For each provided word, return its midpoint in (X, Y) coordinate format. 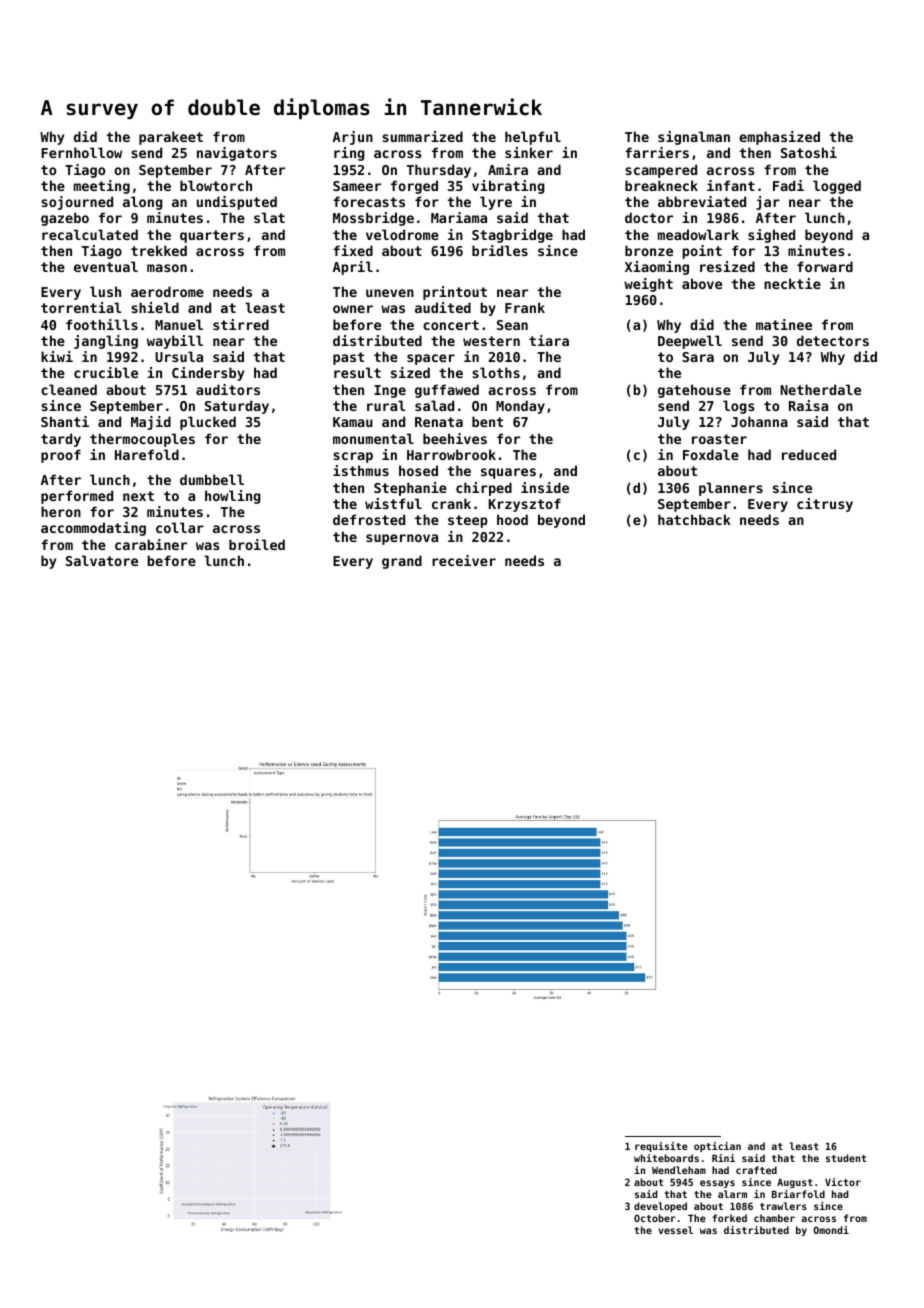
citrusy (825, 505)
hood (512, 519)
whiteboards (666, 1158)
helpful (533, 138)
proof (61, 456)
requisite (661, 1147)
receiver (464, 560)
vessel (675, 1230)
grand (402, 562)
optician (717, 1147)
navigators (237, 154)
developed (660, 1207)
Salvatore (102, 560)
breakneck (661, 185)
